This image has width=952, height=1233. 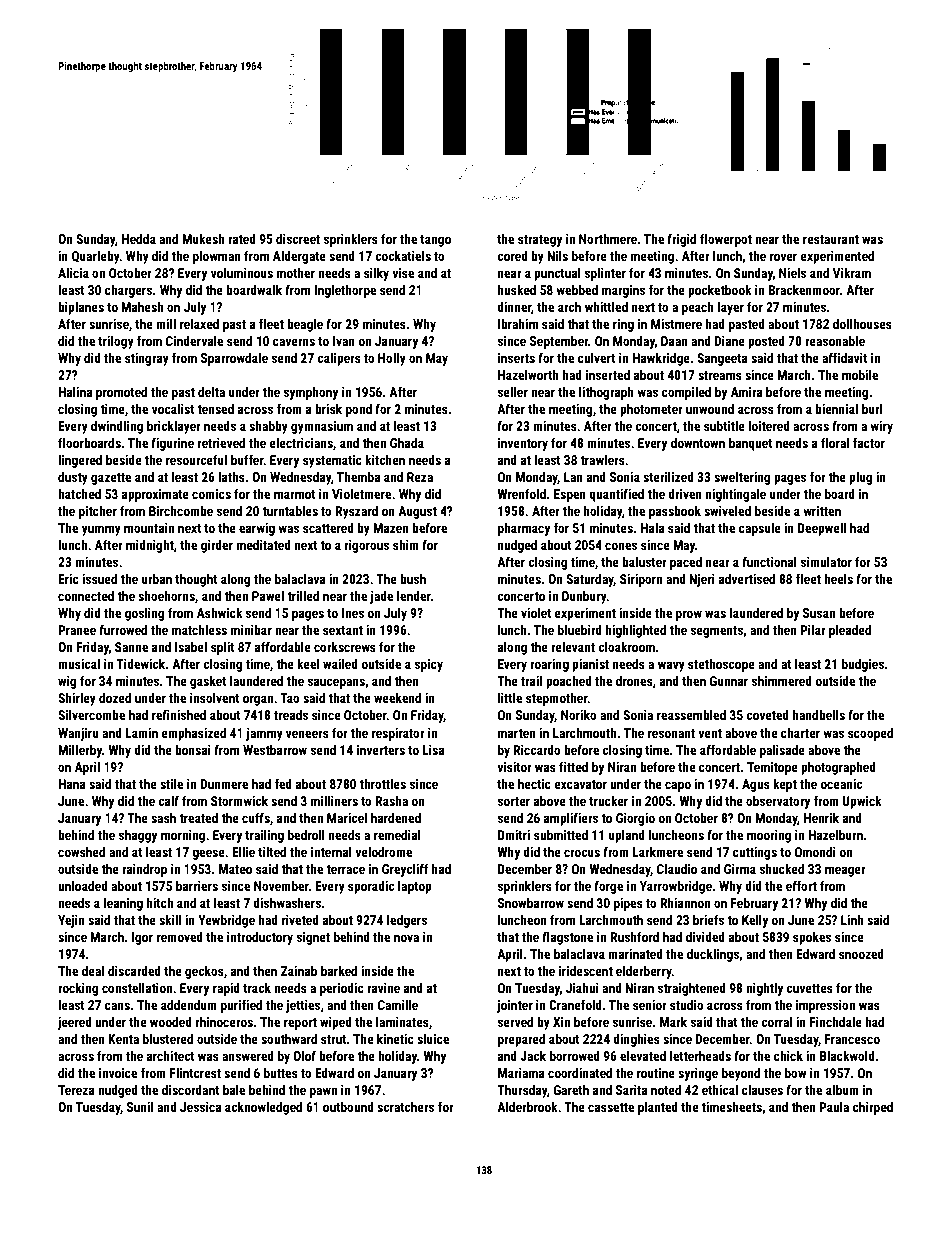 I want to click on restaurant, so click(x=831, y=239).
